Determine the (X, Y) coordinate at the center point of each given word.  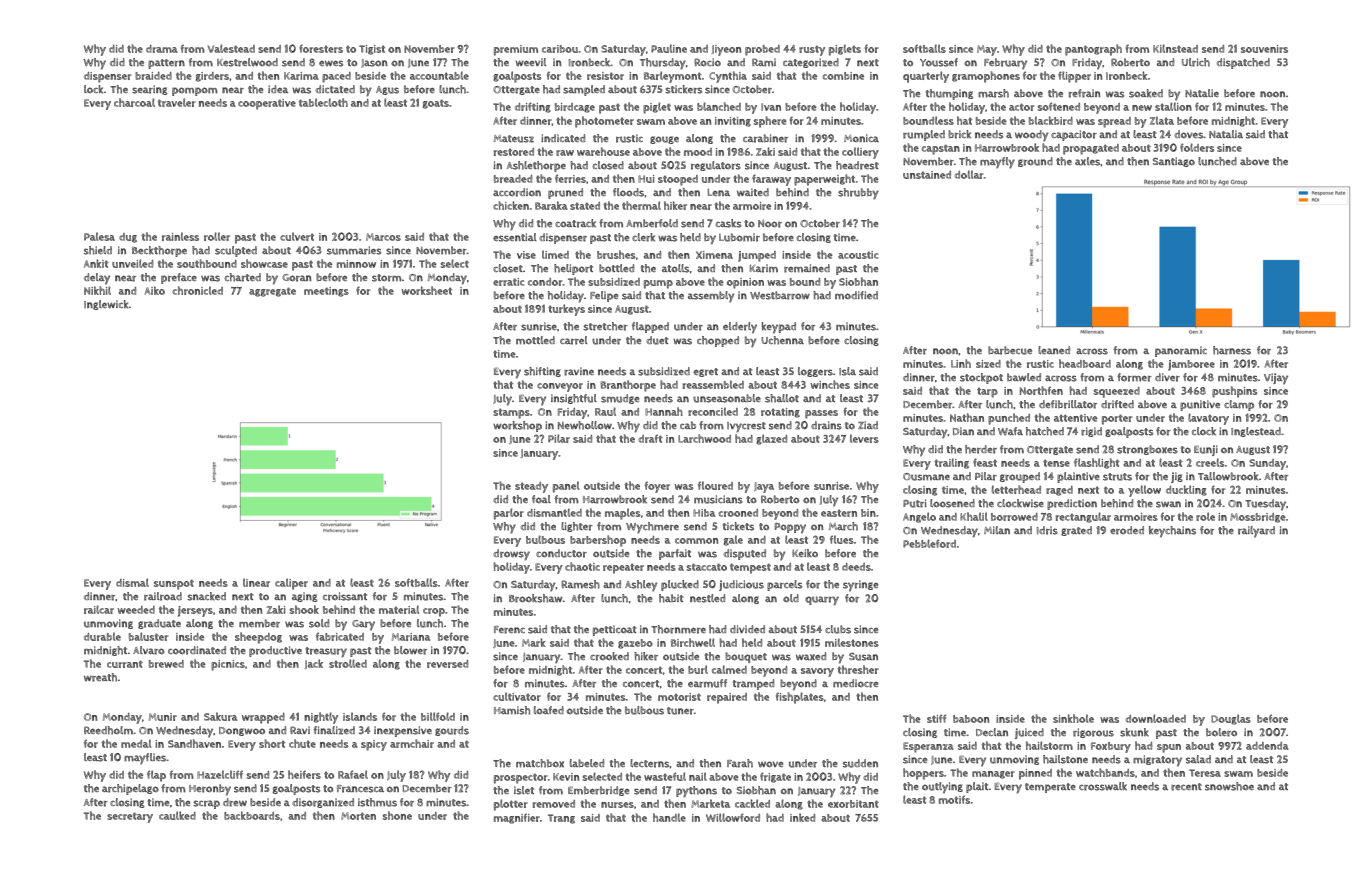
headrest (857, 165)
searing (150, 90)
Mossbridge (1258, 518)
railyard (1256, 532)
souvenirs (1264, 49)
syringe (860, 586)
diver (1167, 377)
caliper (291, 584)
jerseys (195, 611)
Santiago (1174, 162)
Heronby (210, 790)
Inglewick (106, 305)
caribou (560, 49)
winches (830, 384)
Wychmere (652, 528)
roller (217, 236)
